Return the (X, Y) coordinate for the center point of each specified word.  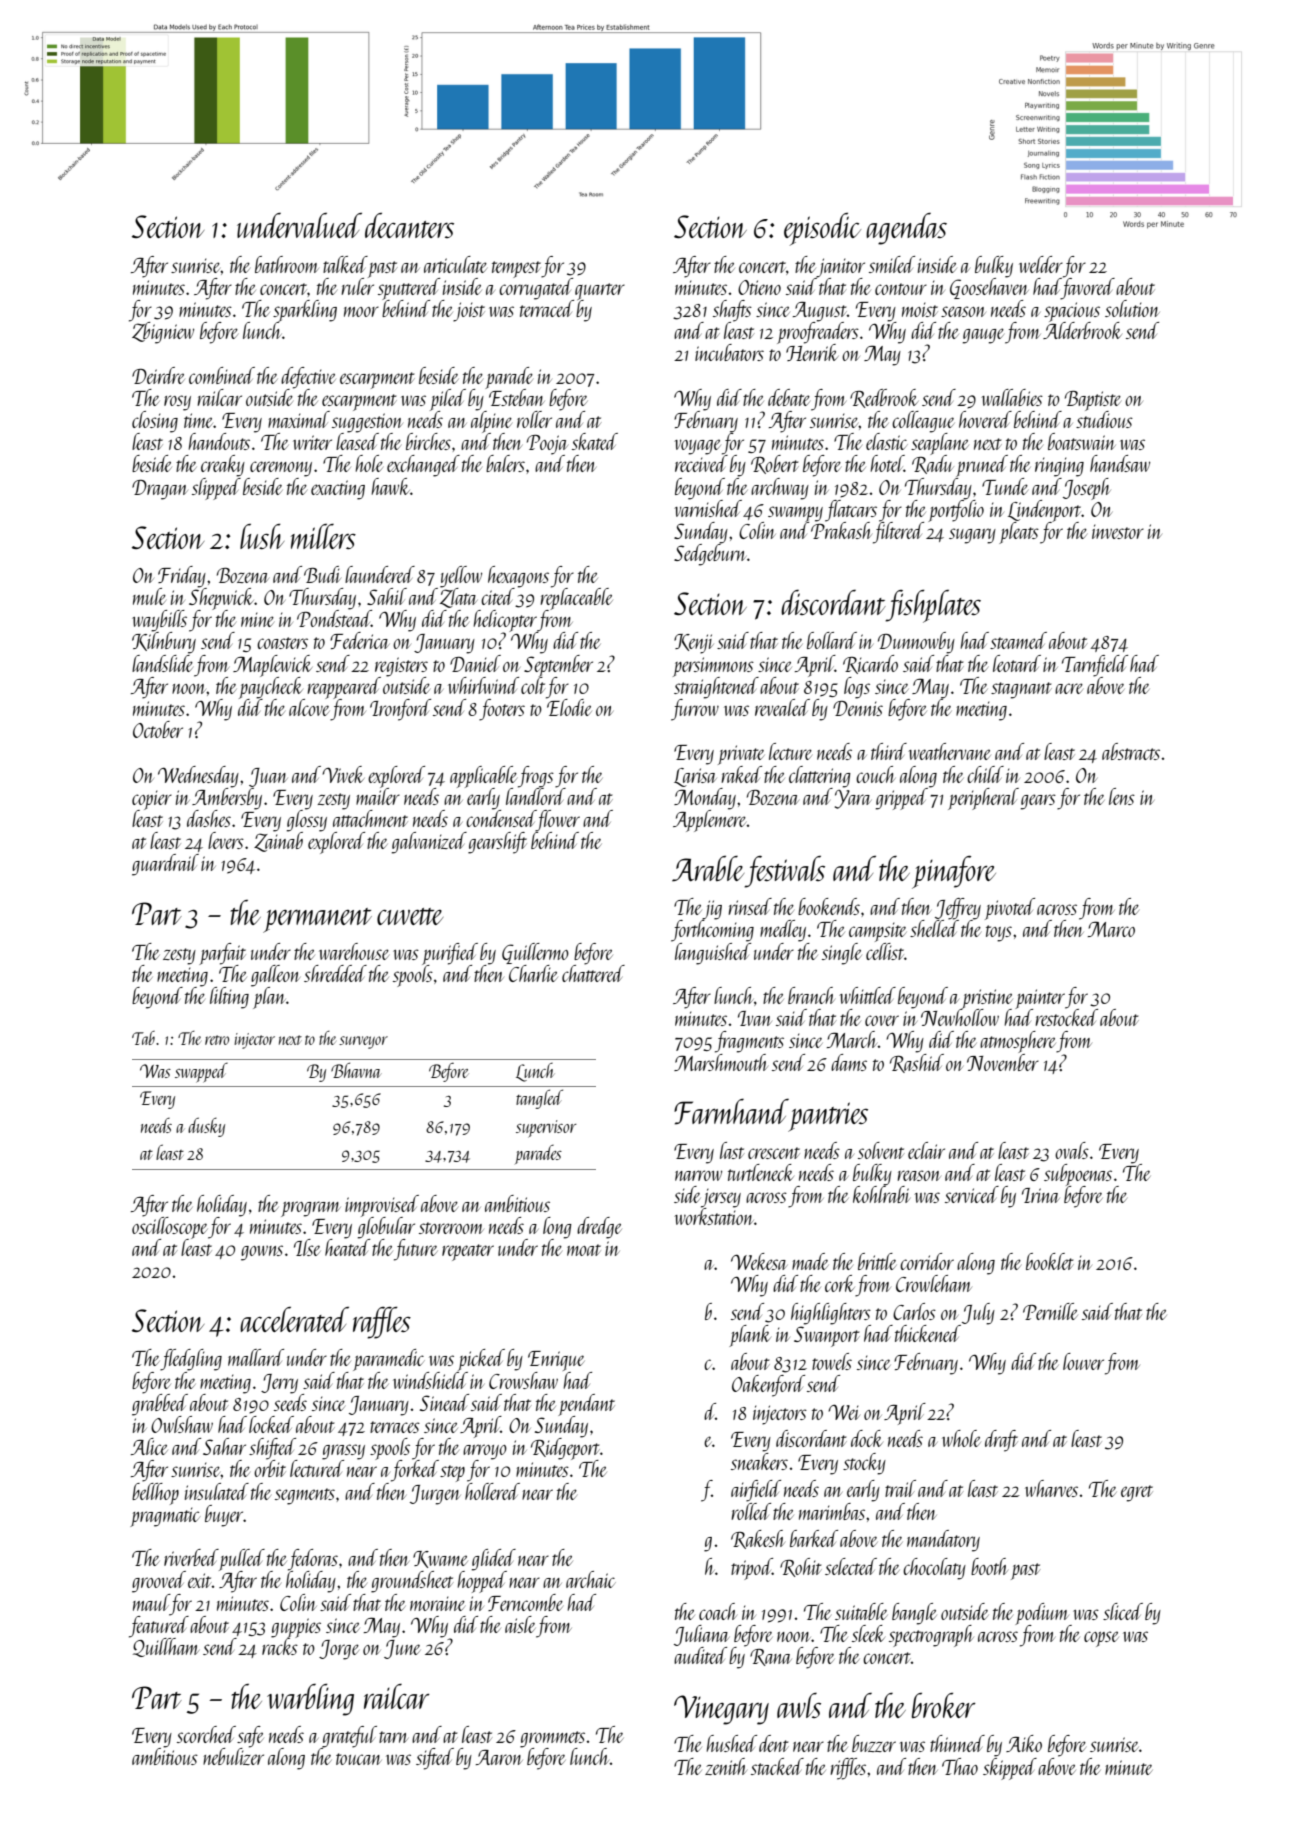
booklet (1050, 1261)
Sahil (387, 596)
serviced (972, 1194)
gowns (262, 1253)
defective (308, 377)
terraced (547, 308)
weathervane (949, 751)
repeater (468, 1252)
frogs (536, 776)
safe (250, 1737)
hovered (985, 419)
